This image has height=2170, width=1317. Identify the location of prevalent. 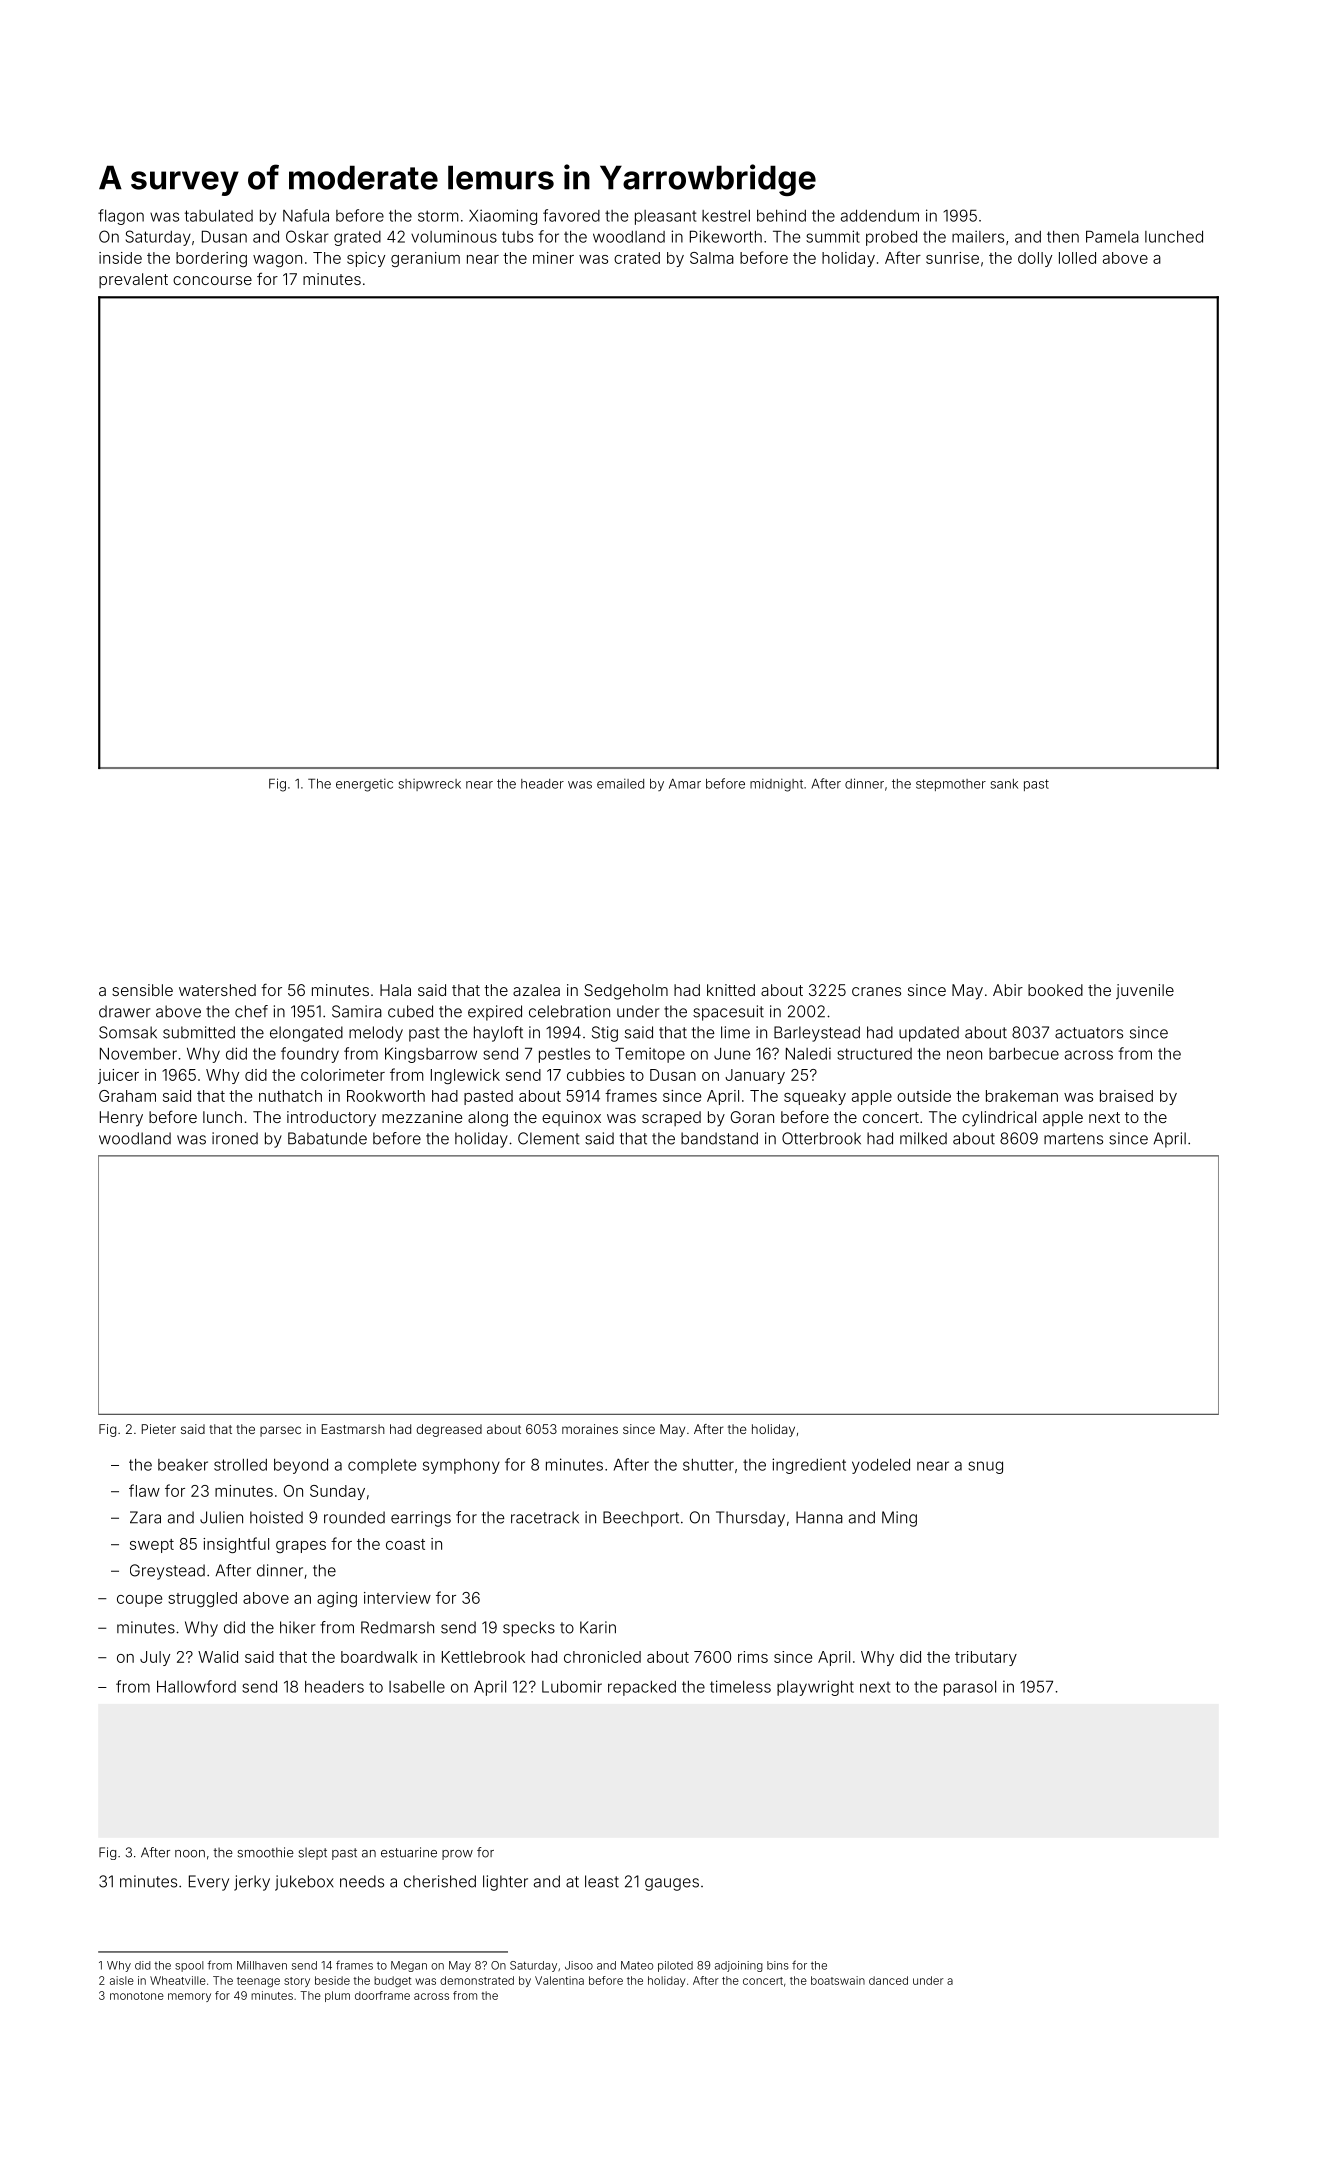
(133, 280).
